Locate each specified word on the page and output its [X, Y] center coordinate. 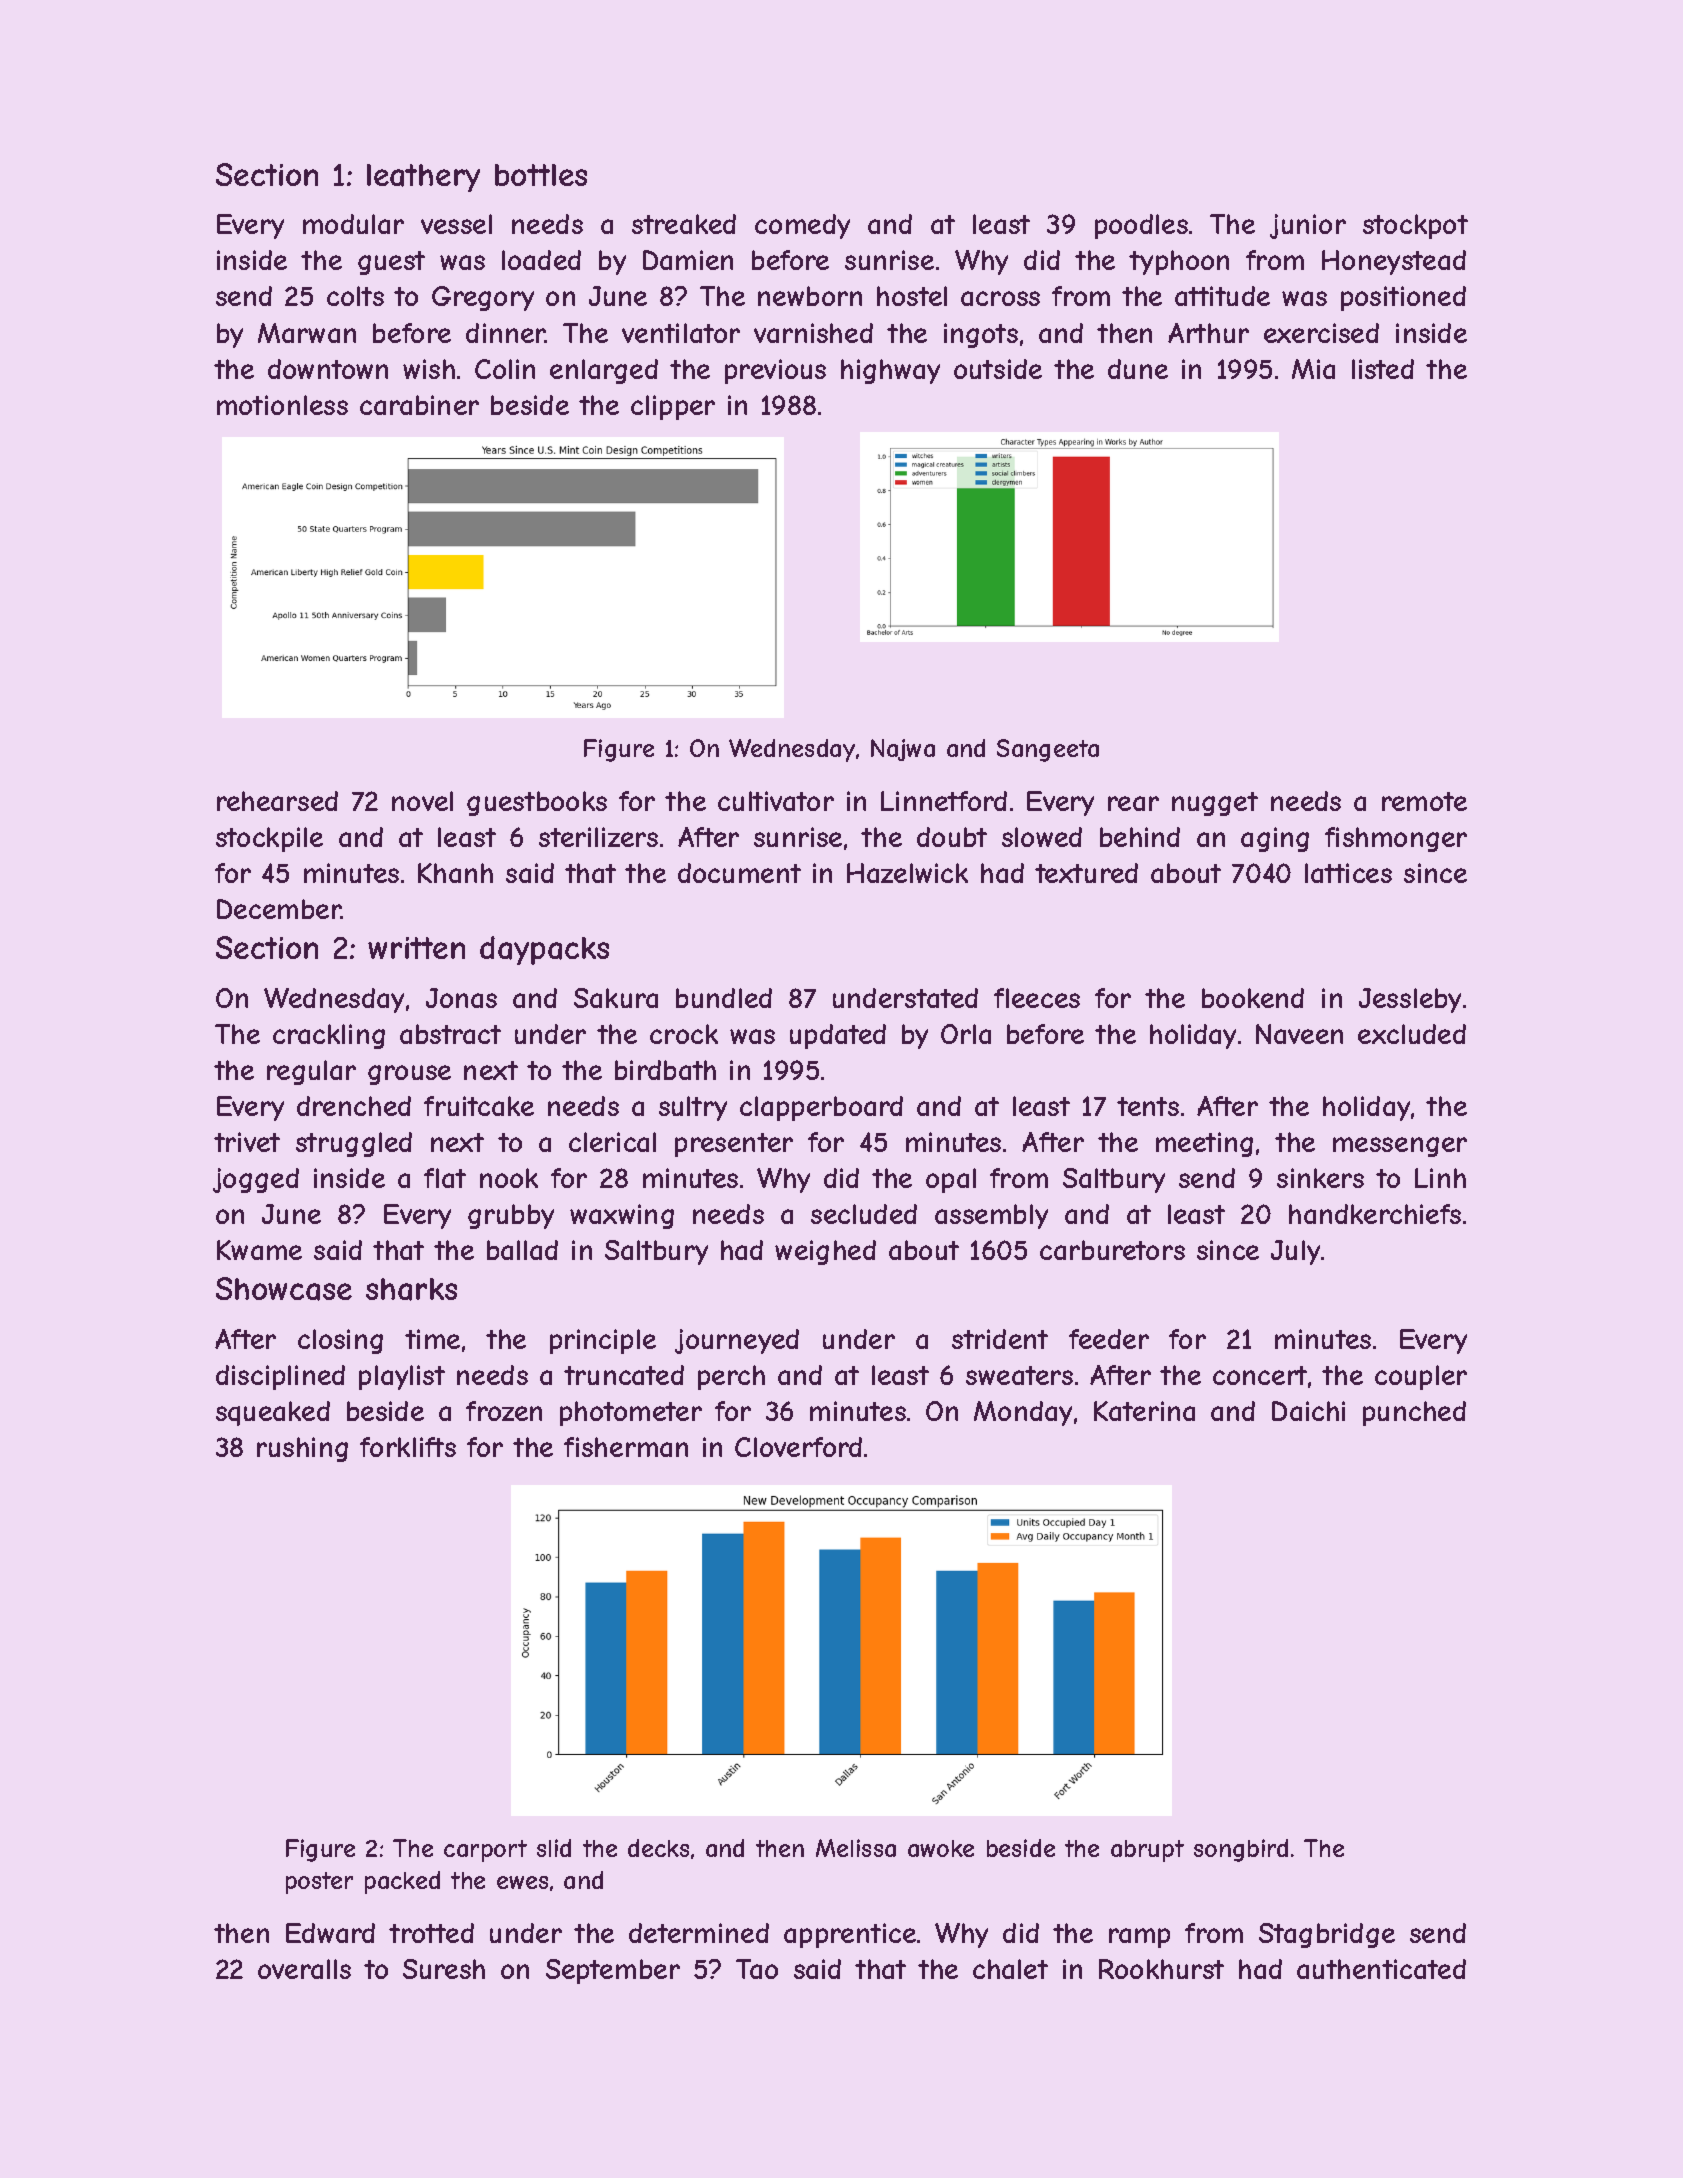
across [1000, 298]
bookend [1253, 998]
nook [509, 1178]
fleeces [1037, 998]
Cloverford [798, 1447]
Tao [757, 1969]
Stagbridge [1327, 1935]
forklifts [408, 1447]
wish [429, 369]
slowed [1042, 837]
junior [1308, 226]
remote [1424, 801]
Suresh [444, 1969]
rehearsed [277, 801]
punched [1414, 1413]
